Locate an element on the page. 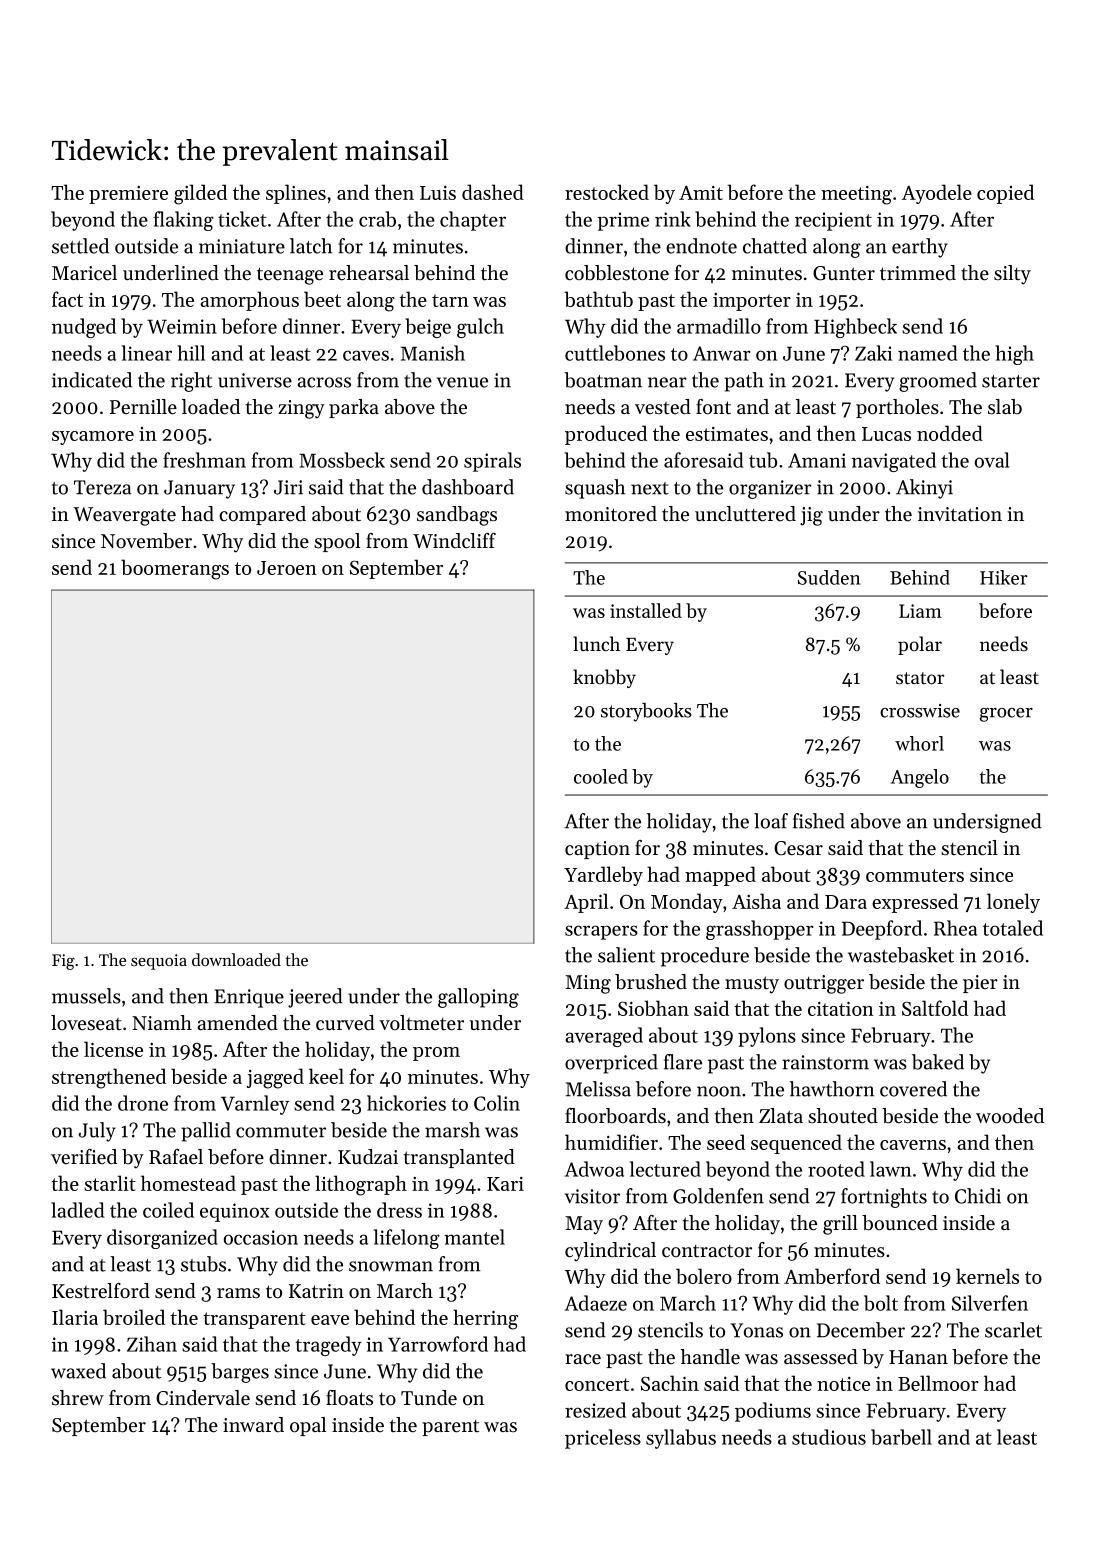  dress is located at coordinates (399, 1210).
